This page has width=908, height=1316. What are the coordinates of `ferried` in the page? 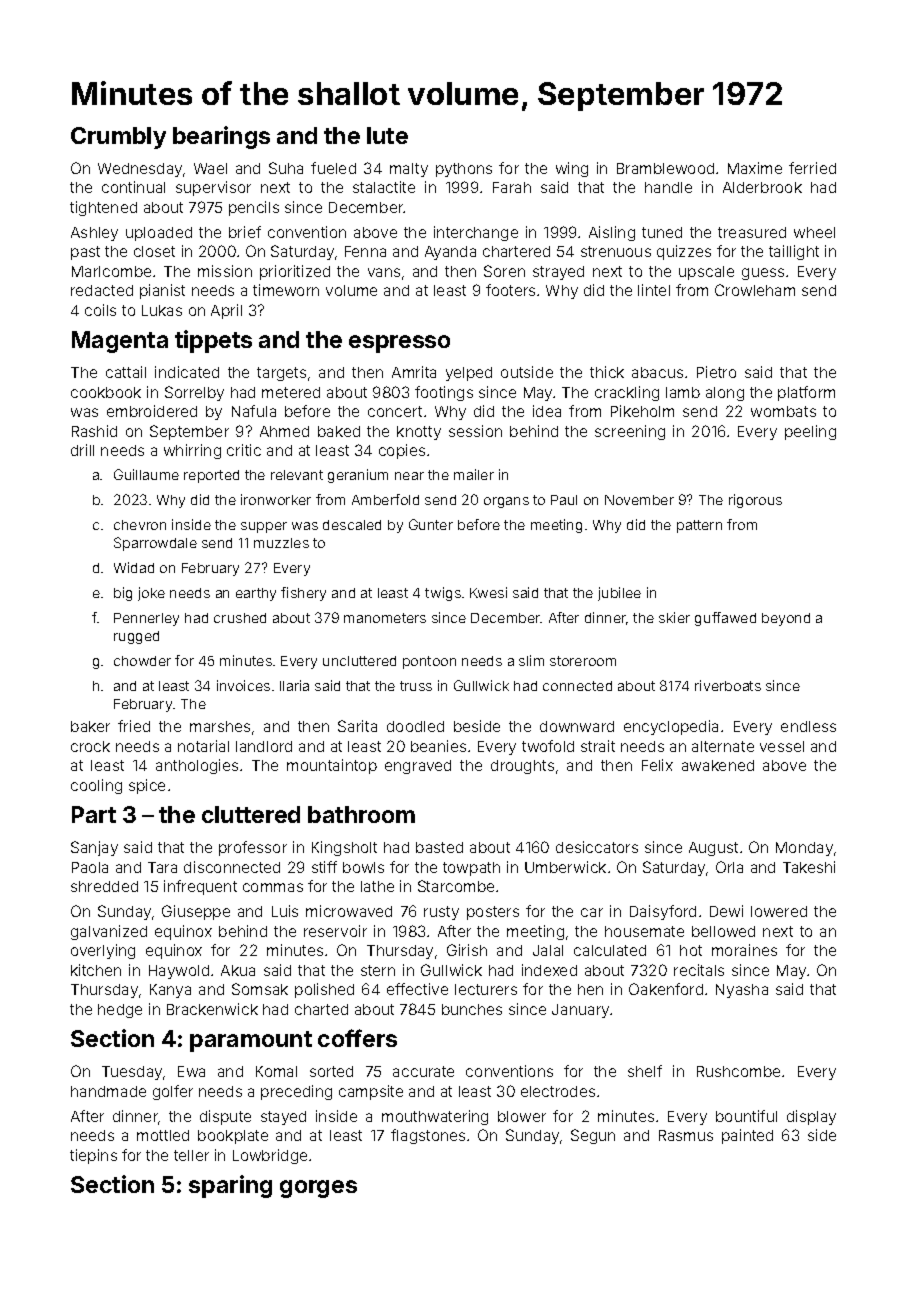 It's located at (812, 168).
